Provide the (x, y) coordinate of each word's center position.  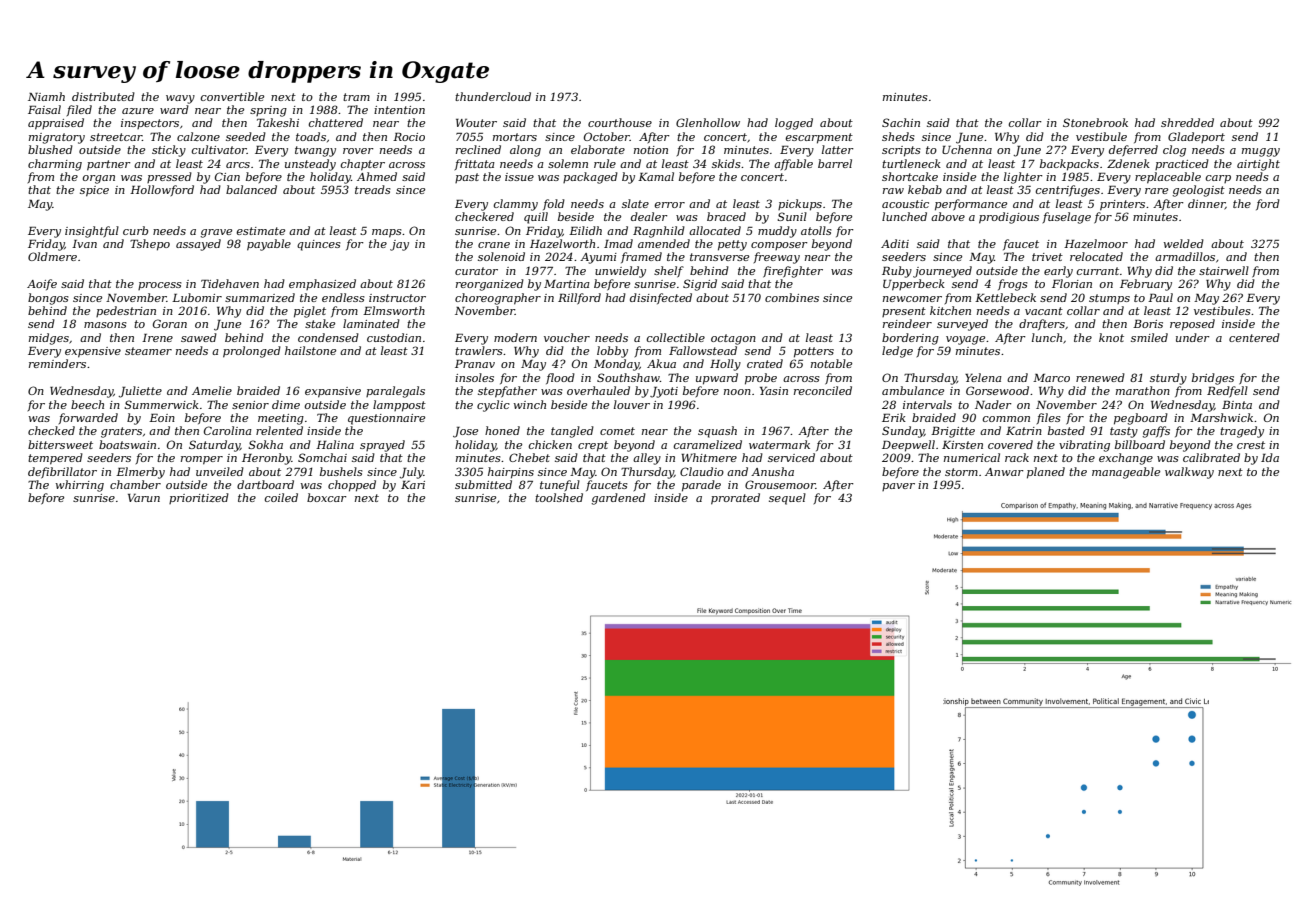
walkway (1189, 473)
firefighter (793, 272)
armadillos (1185, 256)
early (1058, 272)
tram (356, 97)
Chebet (529, 457)
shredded (1187, 122)
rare (1156, 191)
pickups (800, 205)
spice (94, 191)
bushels (341, 471)
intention (399, 110)
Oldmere (52, 256)
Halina (335, 444)
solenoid (501, 256)
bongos (48, 299)
